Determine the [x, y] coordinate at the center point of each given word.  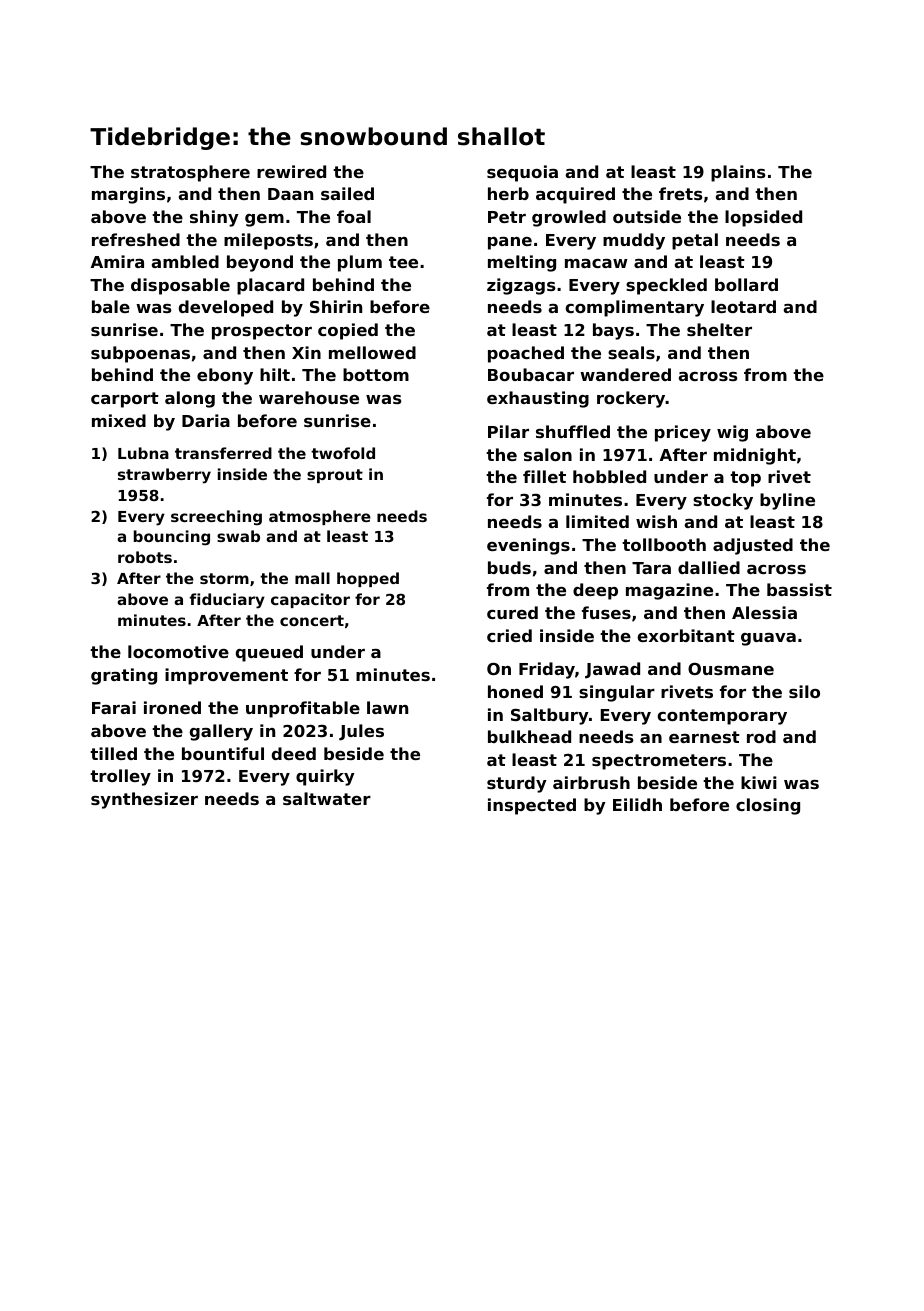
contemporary [722, 717]
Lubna [143, 453]
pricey [683, 433]
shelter [719, 329]
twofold [343, 453]
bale [111, 306]
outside [647, 216]
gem [264, 220]
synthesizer [144, 800]
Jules [361, 732]
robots [145, 557]
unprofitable [303, 709]
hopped [368, 579]
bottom [376, 374]
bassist [799, 589]
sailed [347, 193]
